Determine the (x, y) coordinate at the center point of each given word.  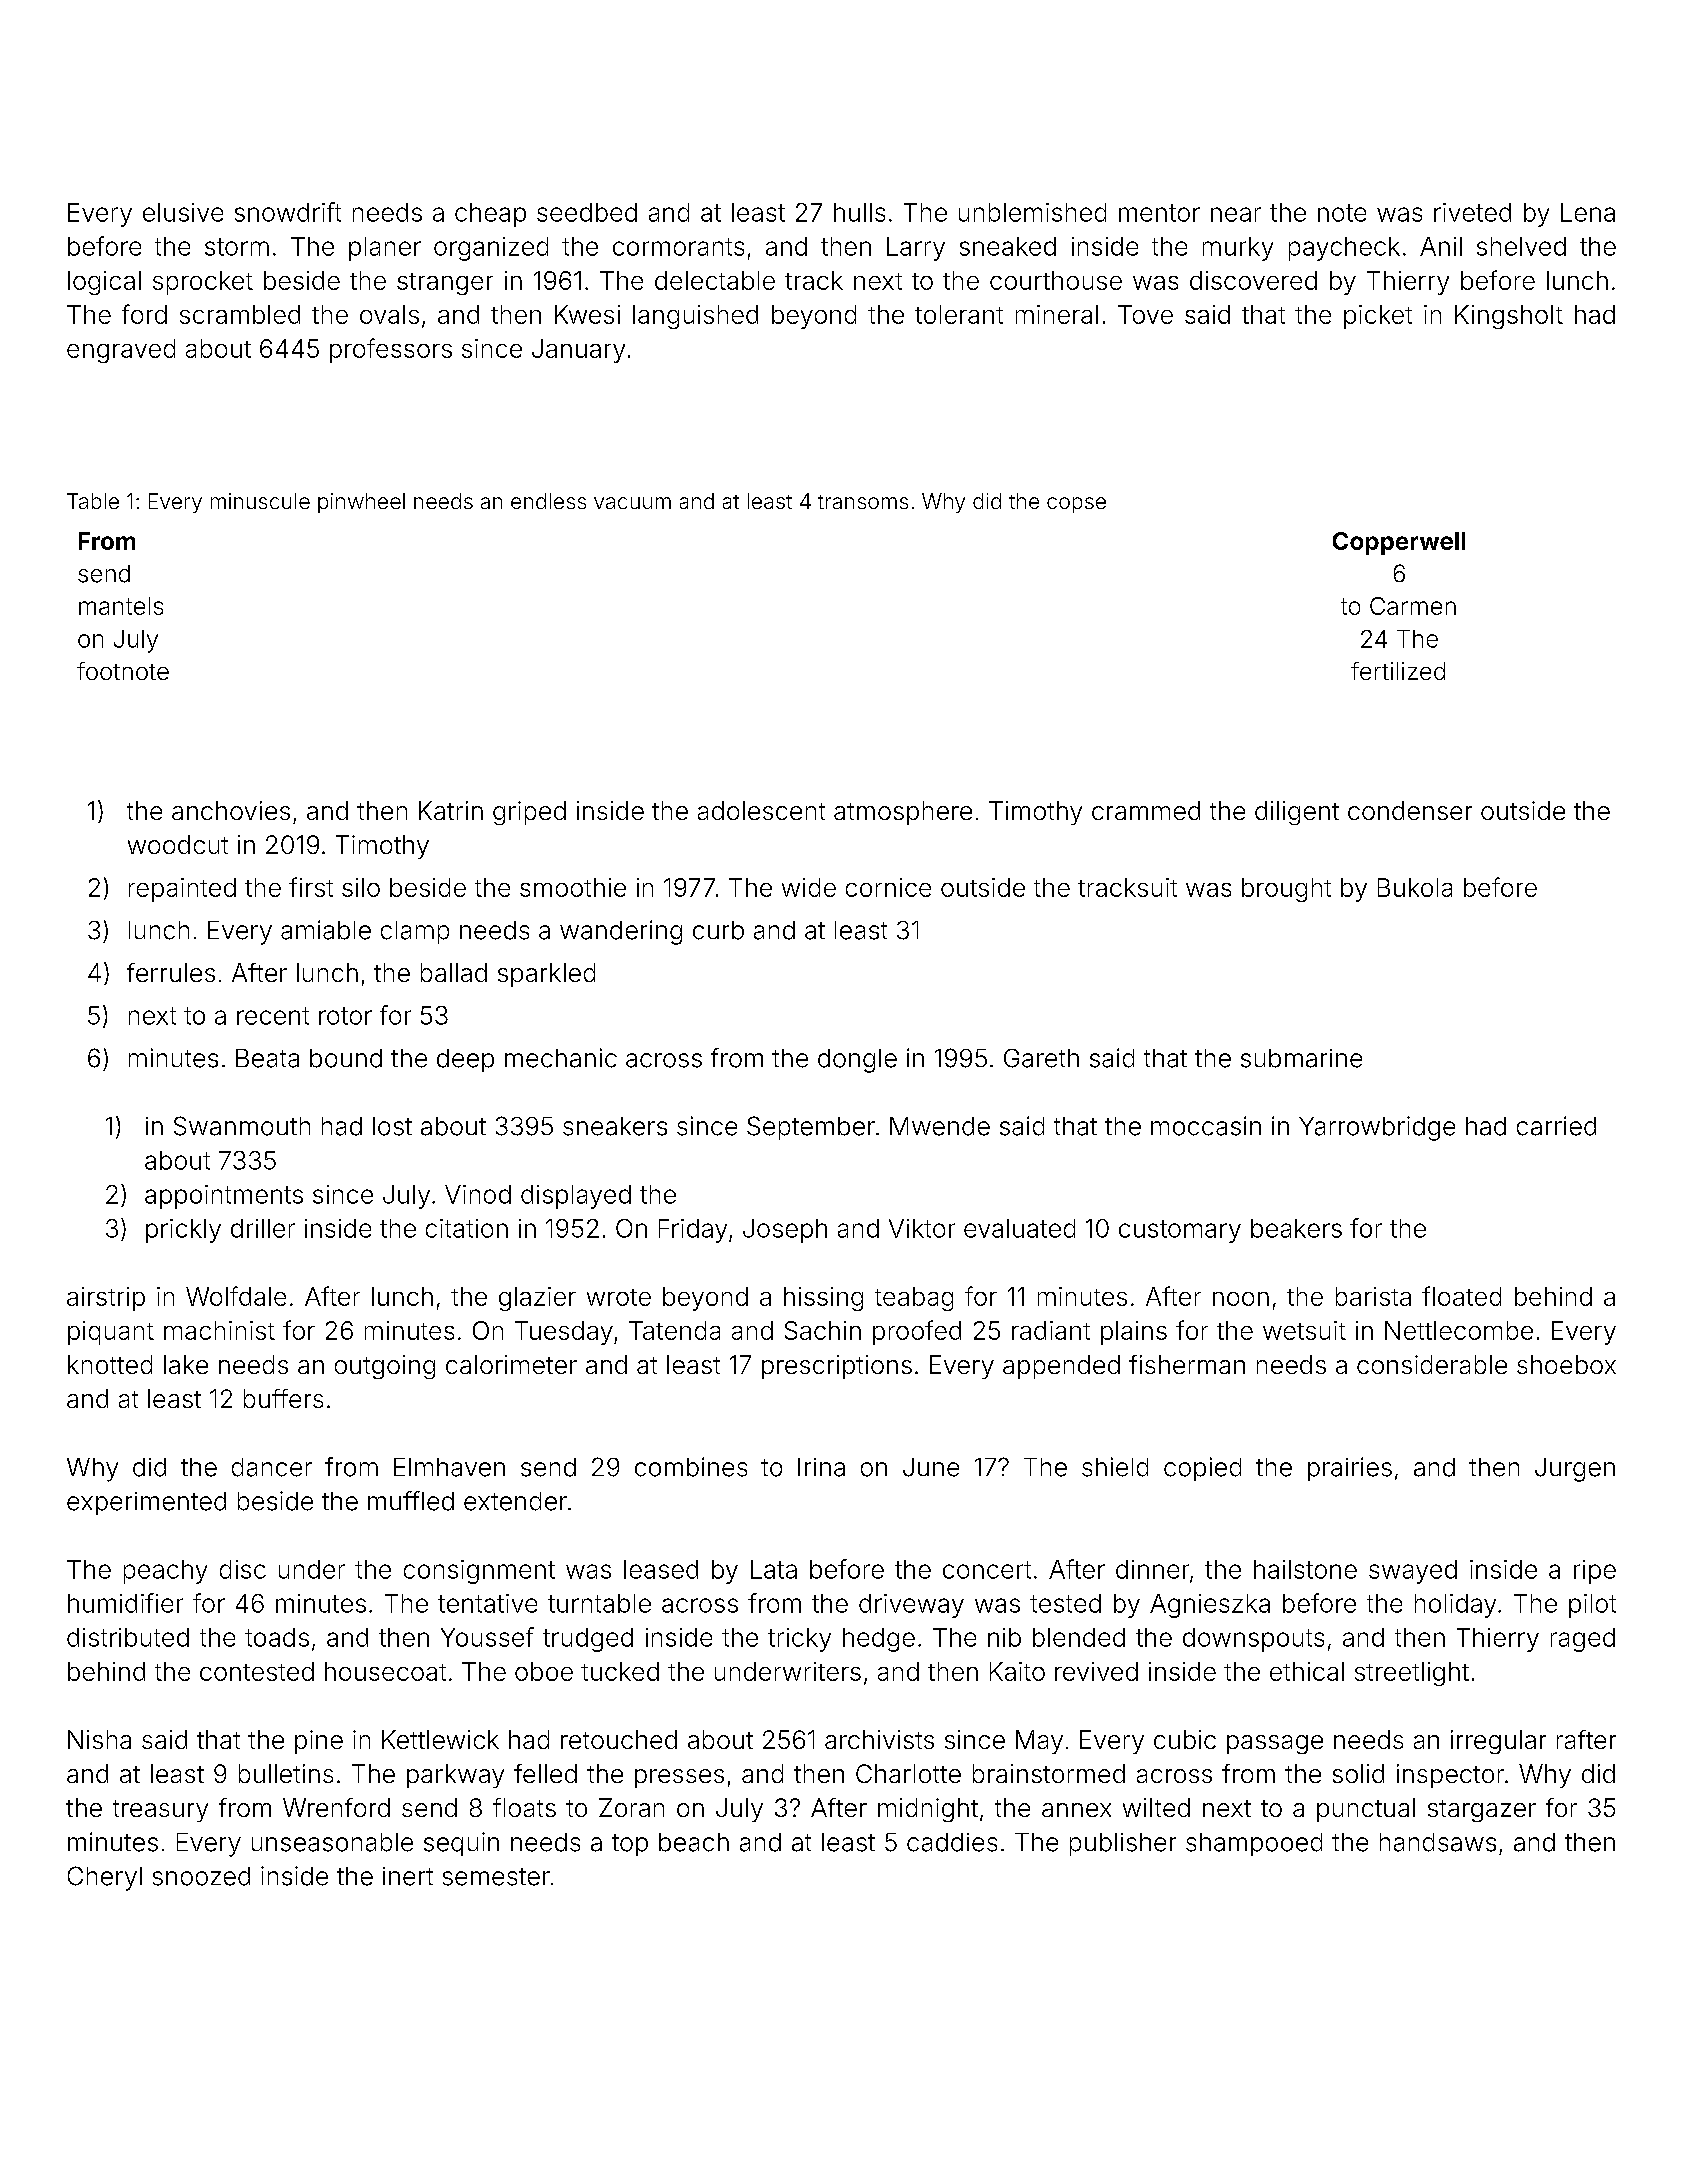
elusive (183, 212)
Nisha (99, 1739)
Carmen (1413, 606)
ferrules (171, 972)
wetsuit (1304, 1330)
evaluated (1019, 1228)
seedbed (587, 212)
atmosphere (903, 813)
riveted (1472, 212)
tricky (799, 1640)
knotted (110, 1364)
